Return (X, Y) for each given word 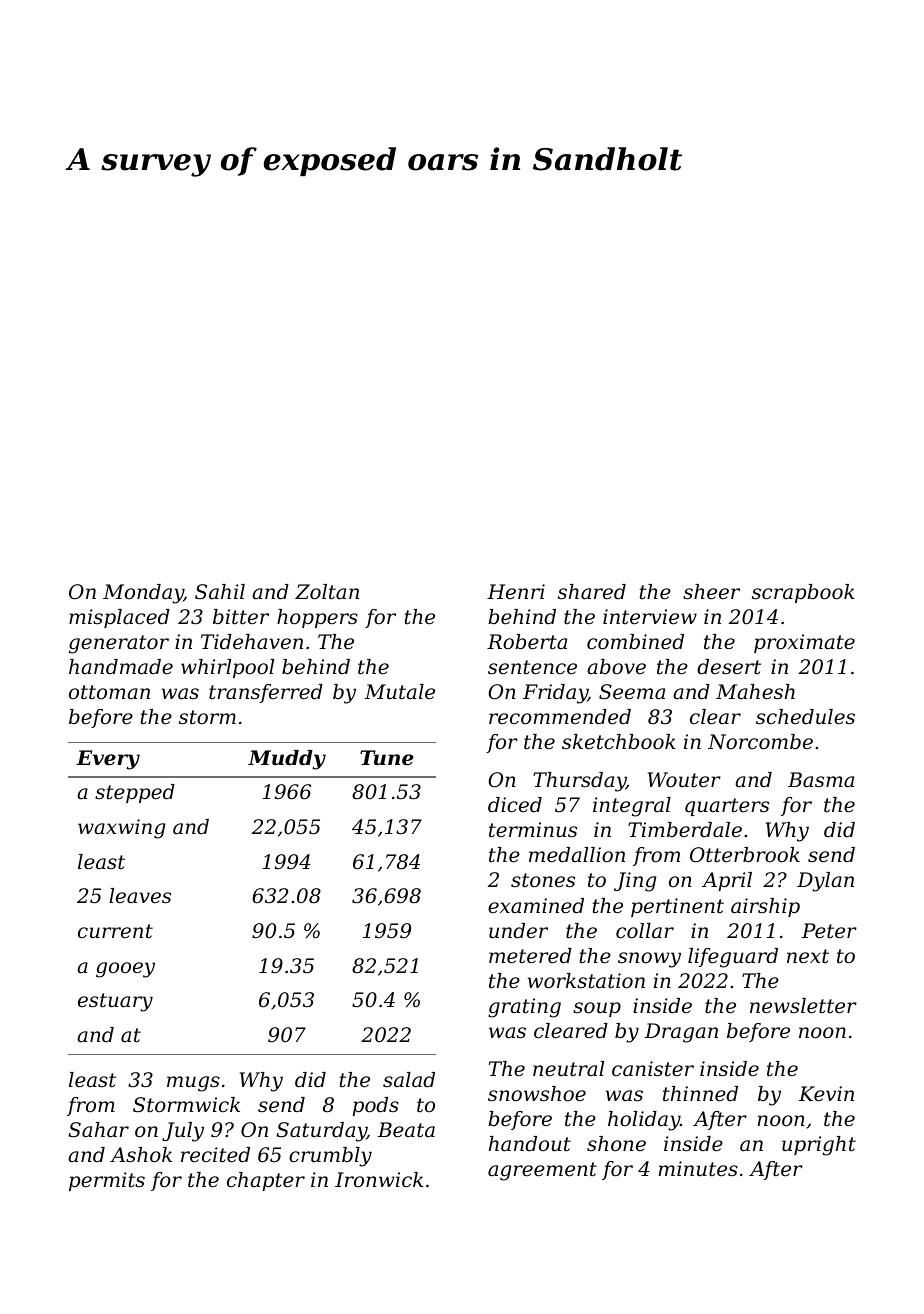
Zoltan (327, 592)
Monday (143, 594)
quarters (727, 807)
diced (515, 805)
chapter (266, 1181)
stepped (135, 793)
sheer (711, 592)
